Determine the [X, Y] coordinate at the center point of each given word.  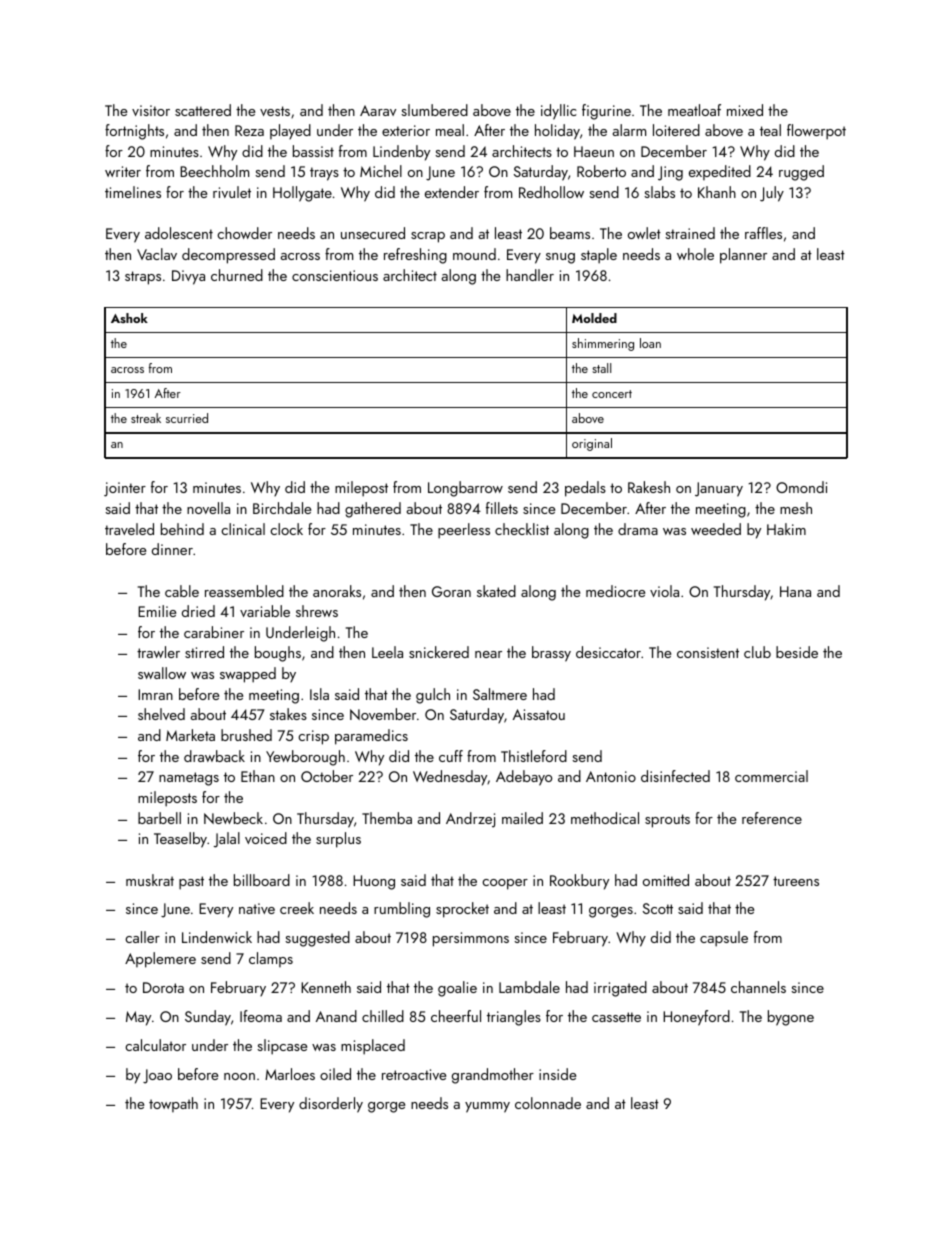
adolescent [179, 233]
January [719, 489]
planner [743, 256]
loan [650, 343]
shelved [161, 714]
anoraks [337, 591]
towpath [173, 1104]
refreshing [415, 256]
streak [146, 418]
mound [474, 254]
